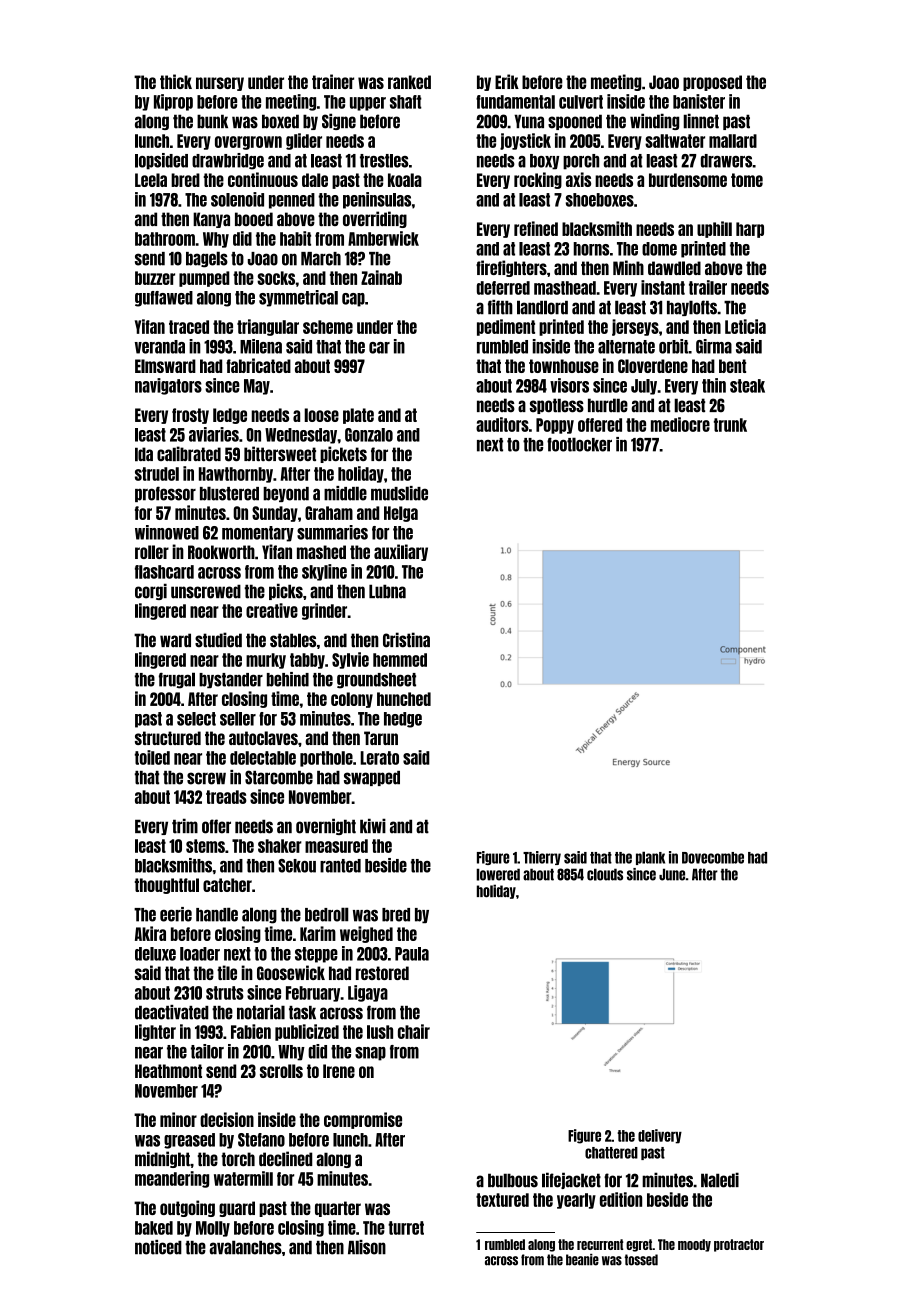  What do you see at coordinates (611, 1153) in the document?
I see `chattered` at bounding box center [611, 1153].
